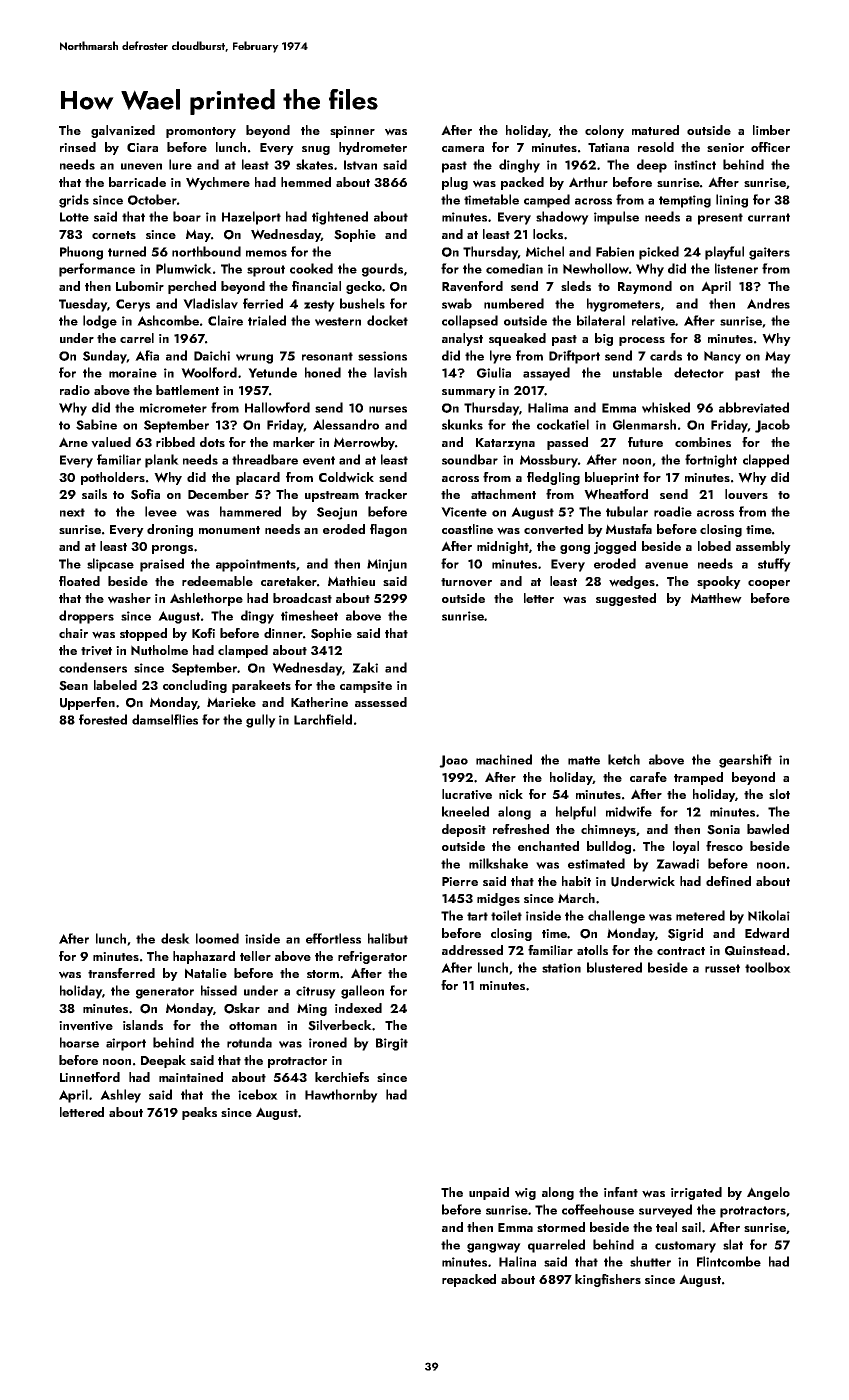 This screenshot has height=1400, width=849. Describe the element at coordinates (517, 1261) in the screenshot. I see `Halina` at that location.
